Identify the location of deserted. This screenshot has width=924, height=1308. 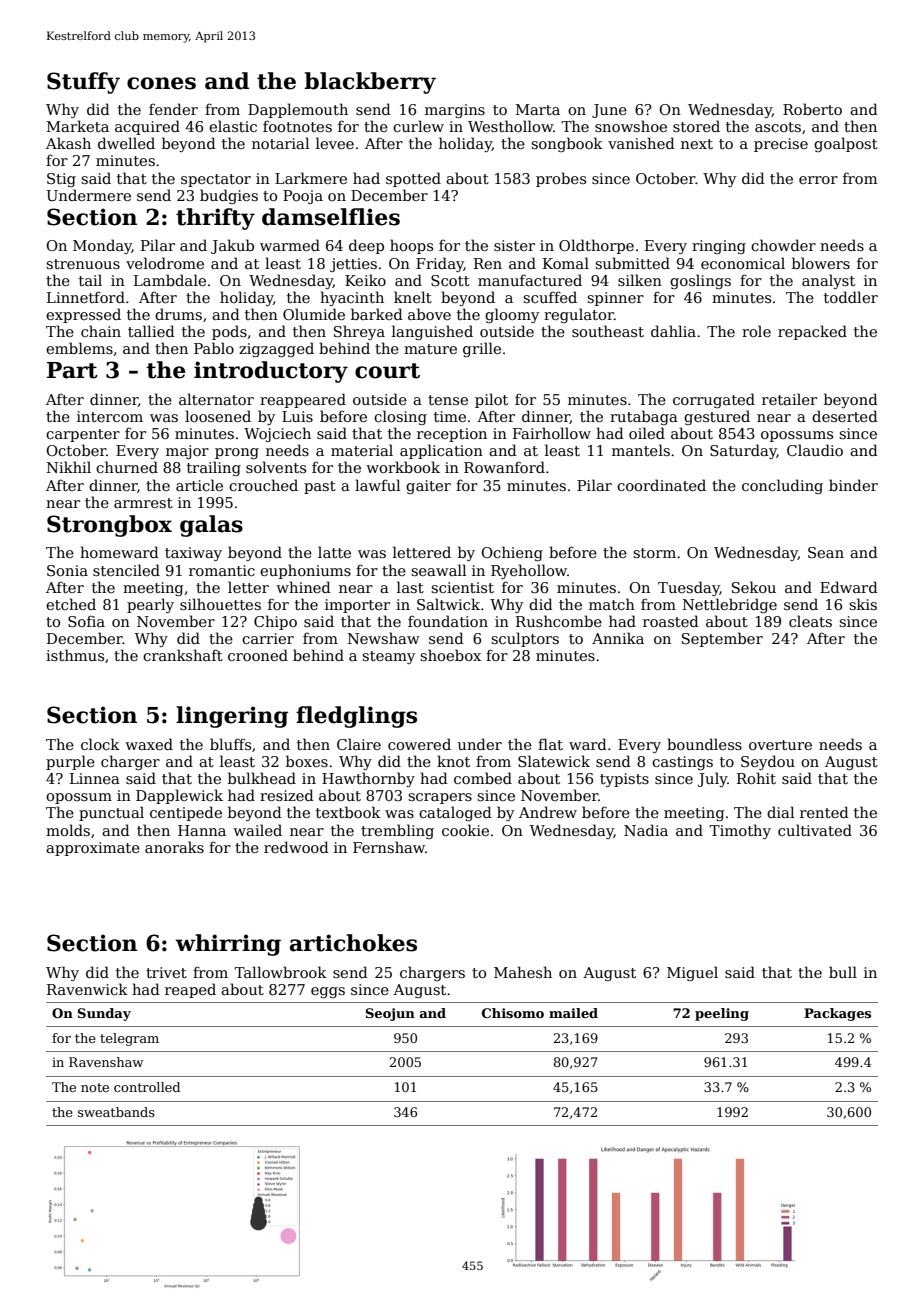
(845, 416).
